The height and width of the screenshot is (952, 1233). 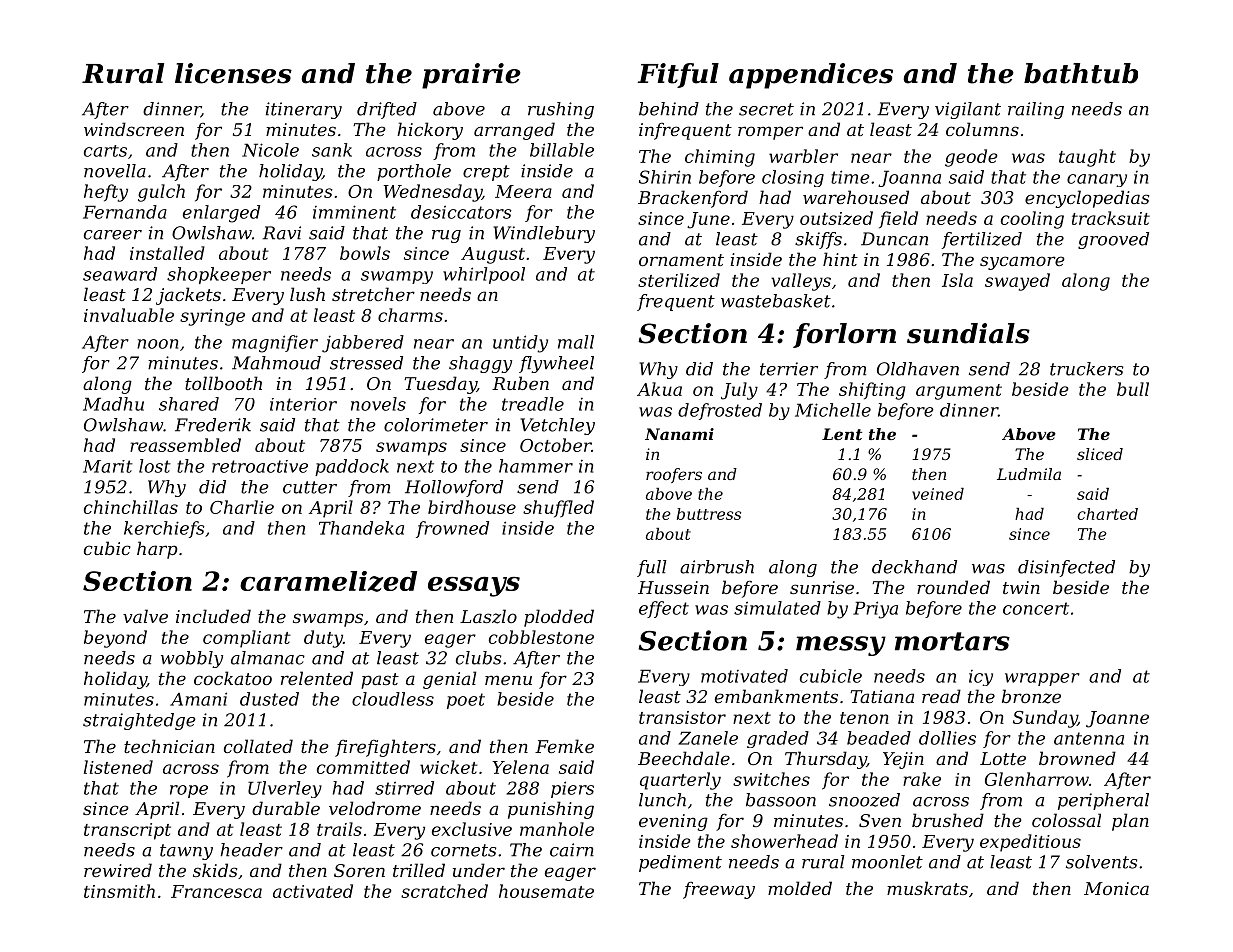 I want to click on Meera, so click(x=523, y=191).
